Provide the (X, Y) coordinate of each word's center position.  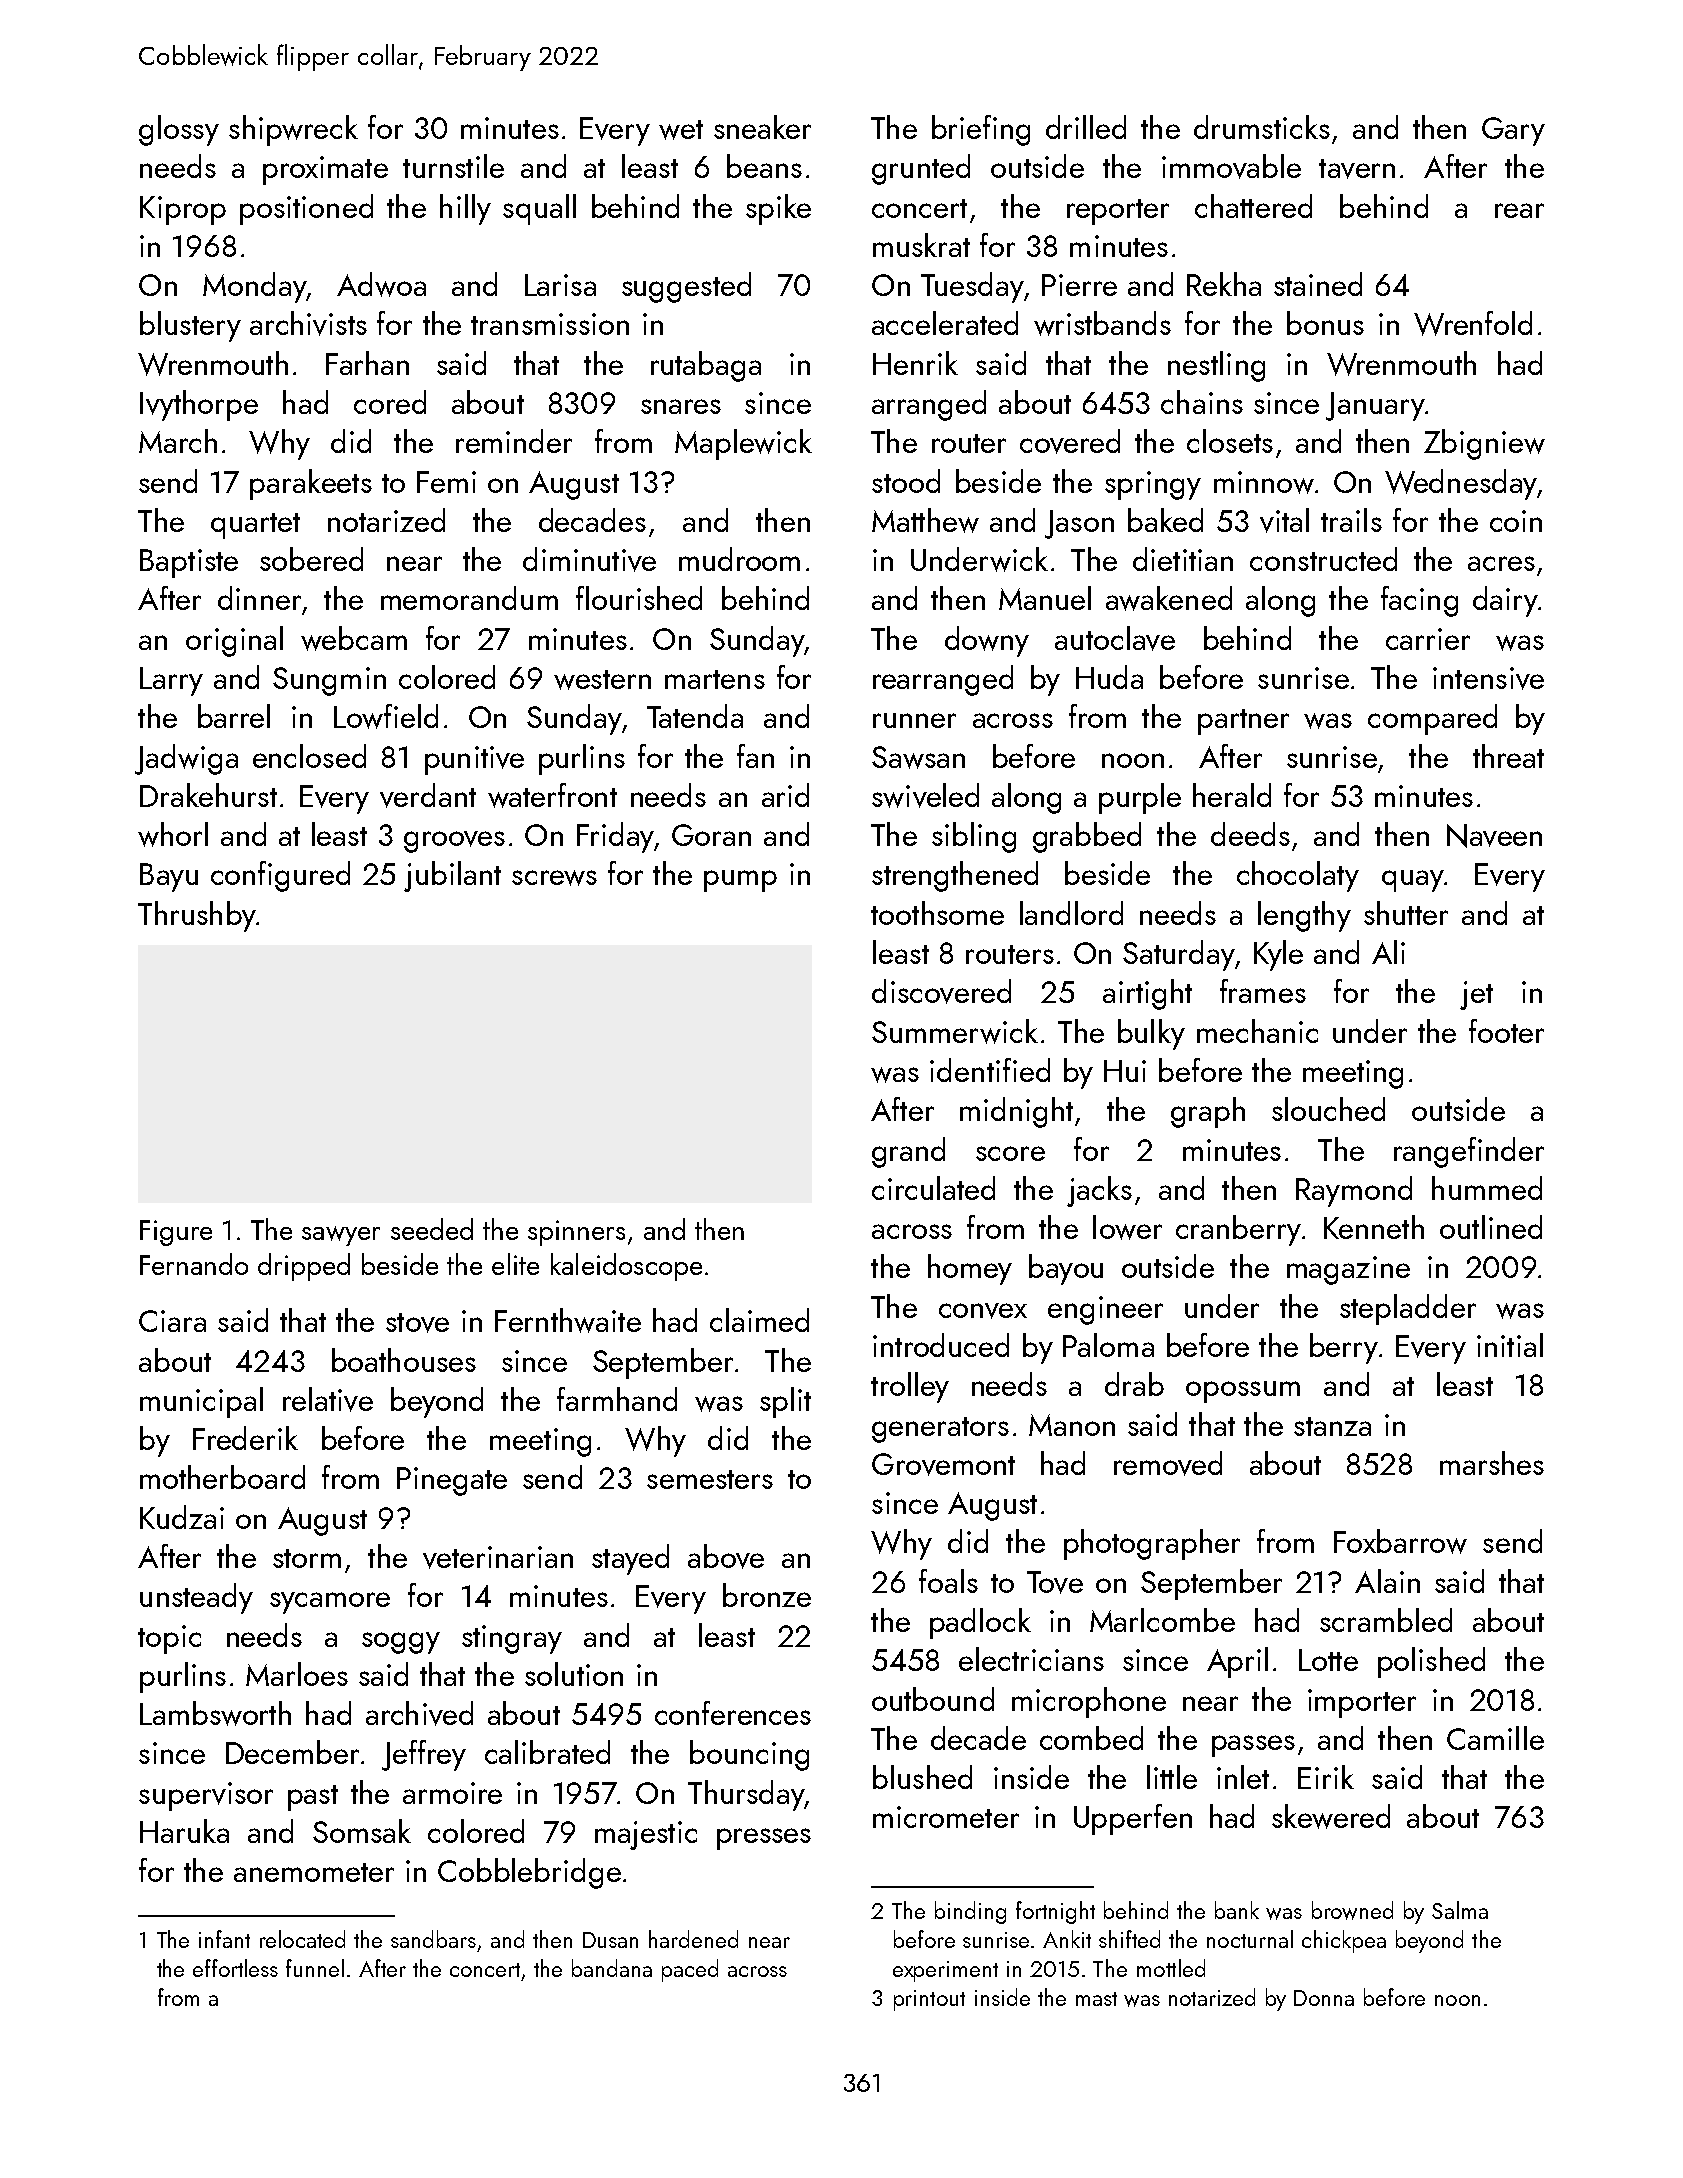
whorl (173, 834)
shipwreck (293, 130)
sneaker (762, 127)
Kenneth (1374, 1227)
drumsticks (1262, 127)
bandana (612, 1968)
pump (740, 881)
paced (690, 1970)
